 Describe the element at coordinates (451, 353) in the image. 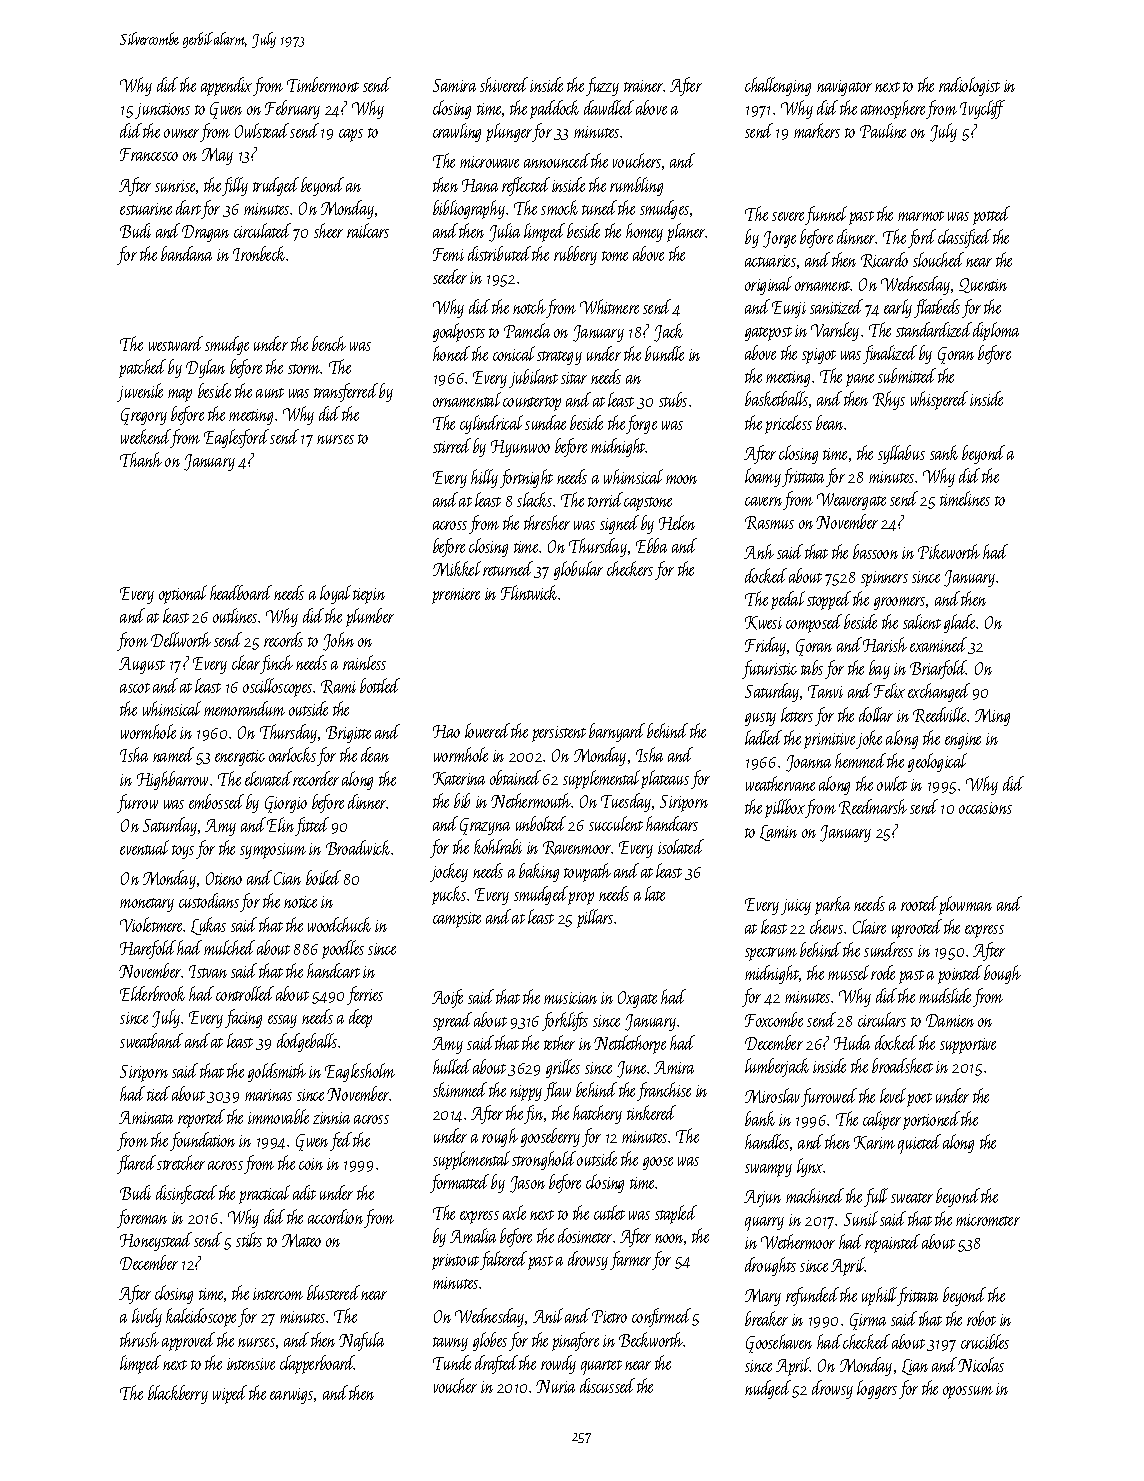

I see `honed` at that location.
